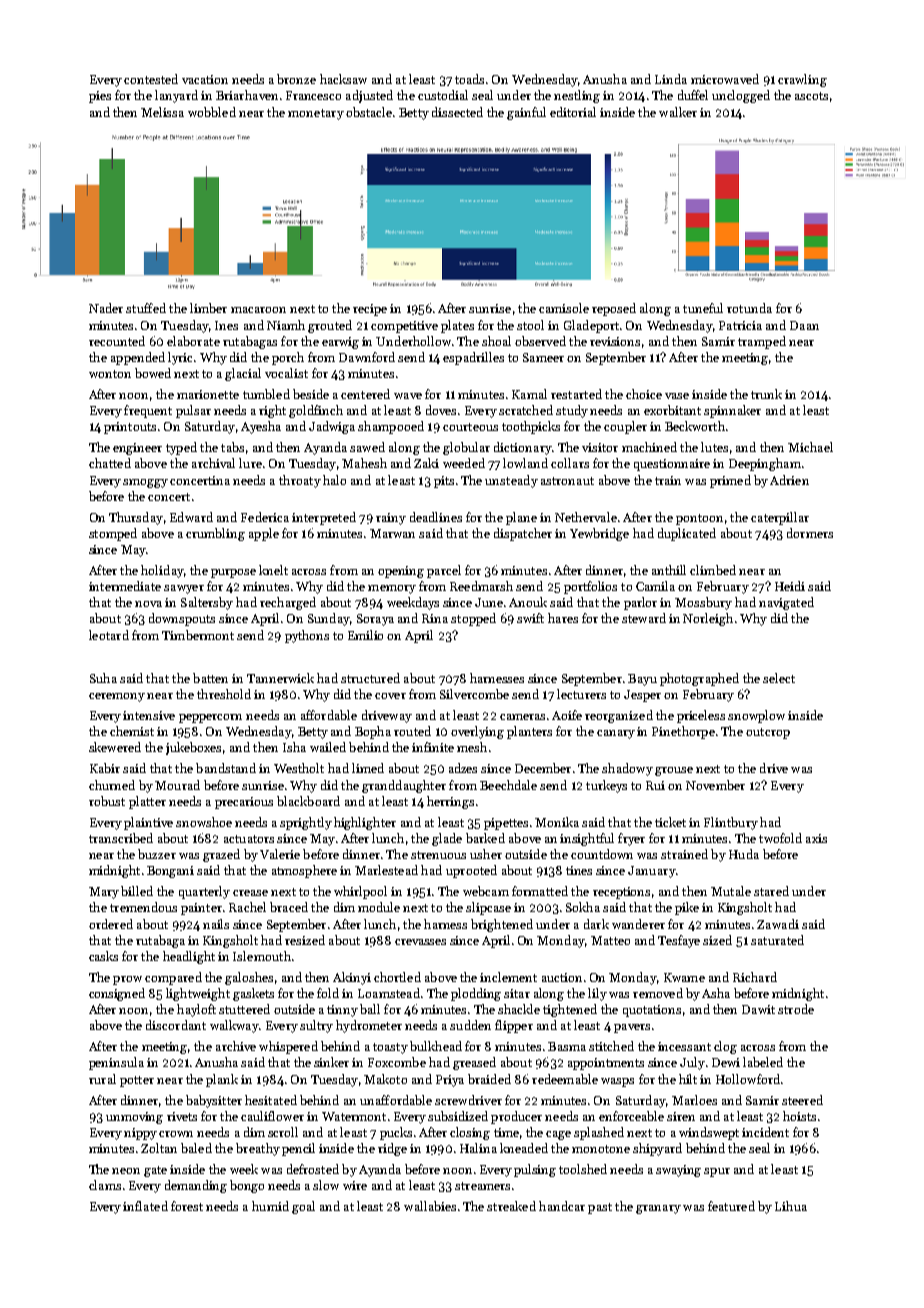 This image has height=1308, width=924. Describe the element at coordinates (789, 480) in the image. I see `Adrien` at that location.
